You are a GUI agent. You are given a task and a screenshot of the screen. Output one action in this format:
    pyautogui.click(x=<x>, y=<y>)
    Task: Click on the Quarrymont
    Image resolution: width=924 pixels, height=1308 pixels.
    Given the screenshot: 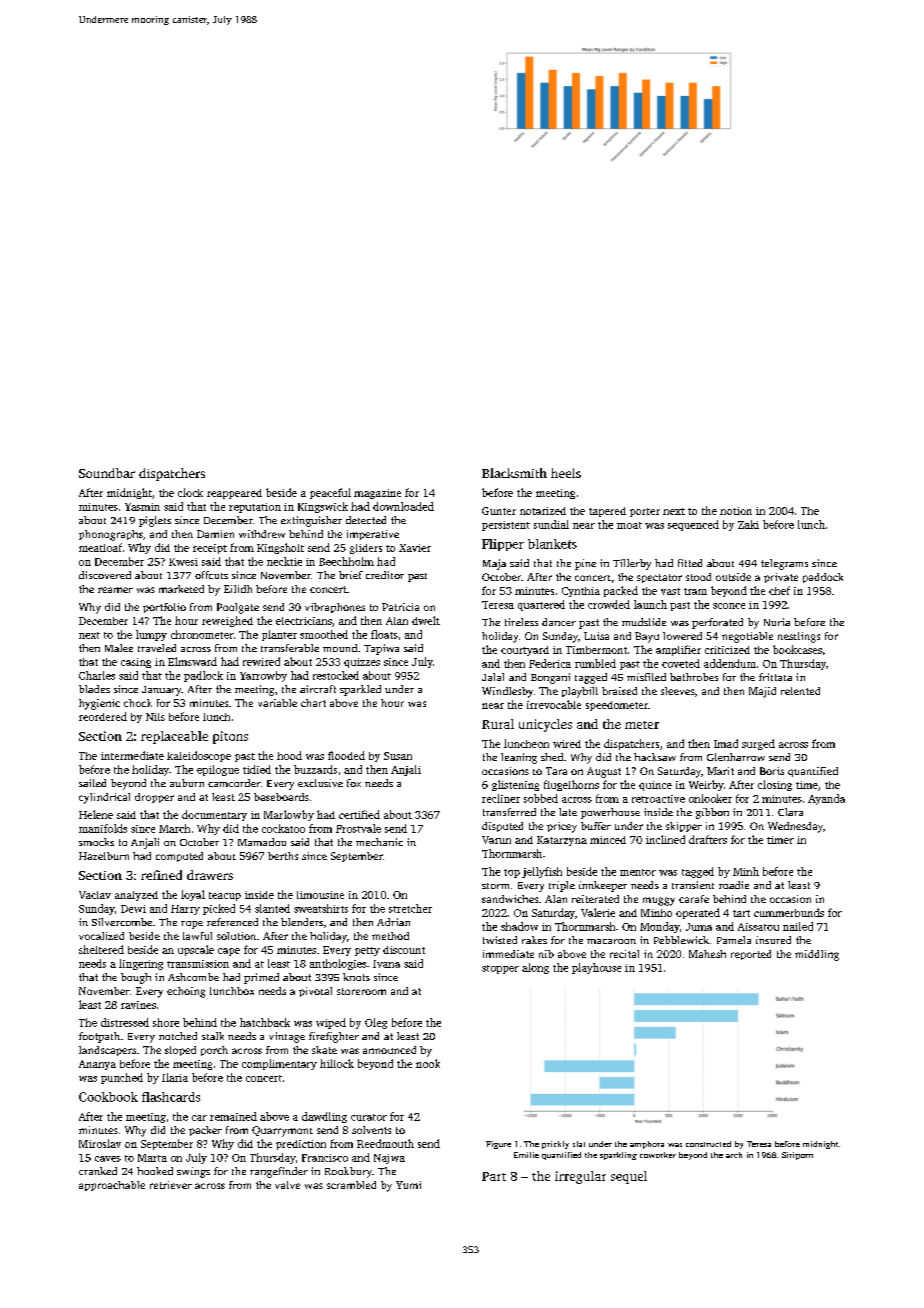 What is the action you would take?
    pyautogui.click(x=282, y=1131)
